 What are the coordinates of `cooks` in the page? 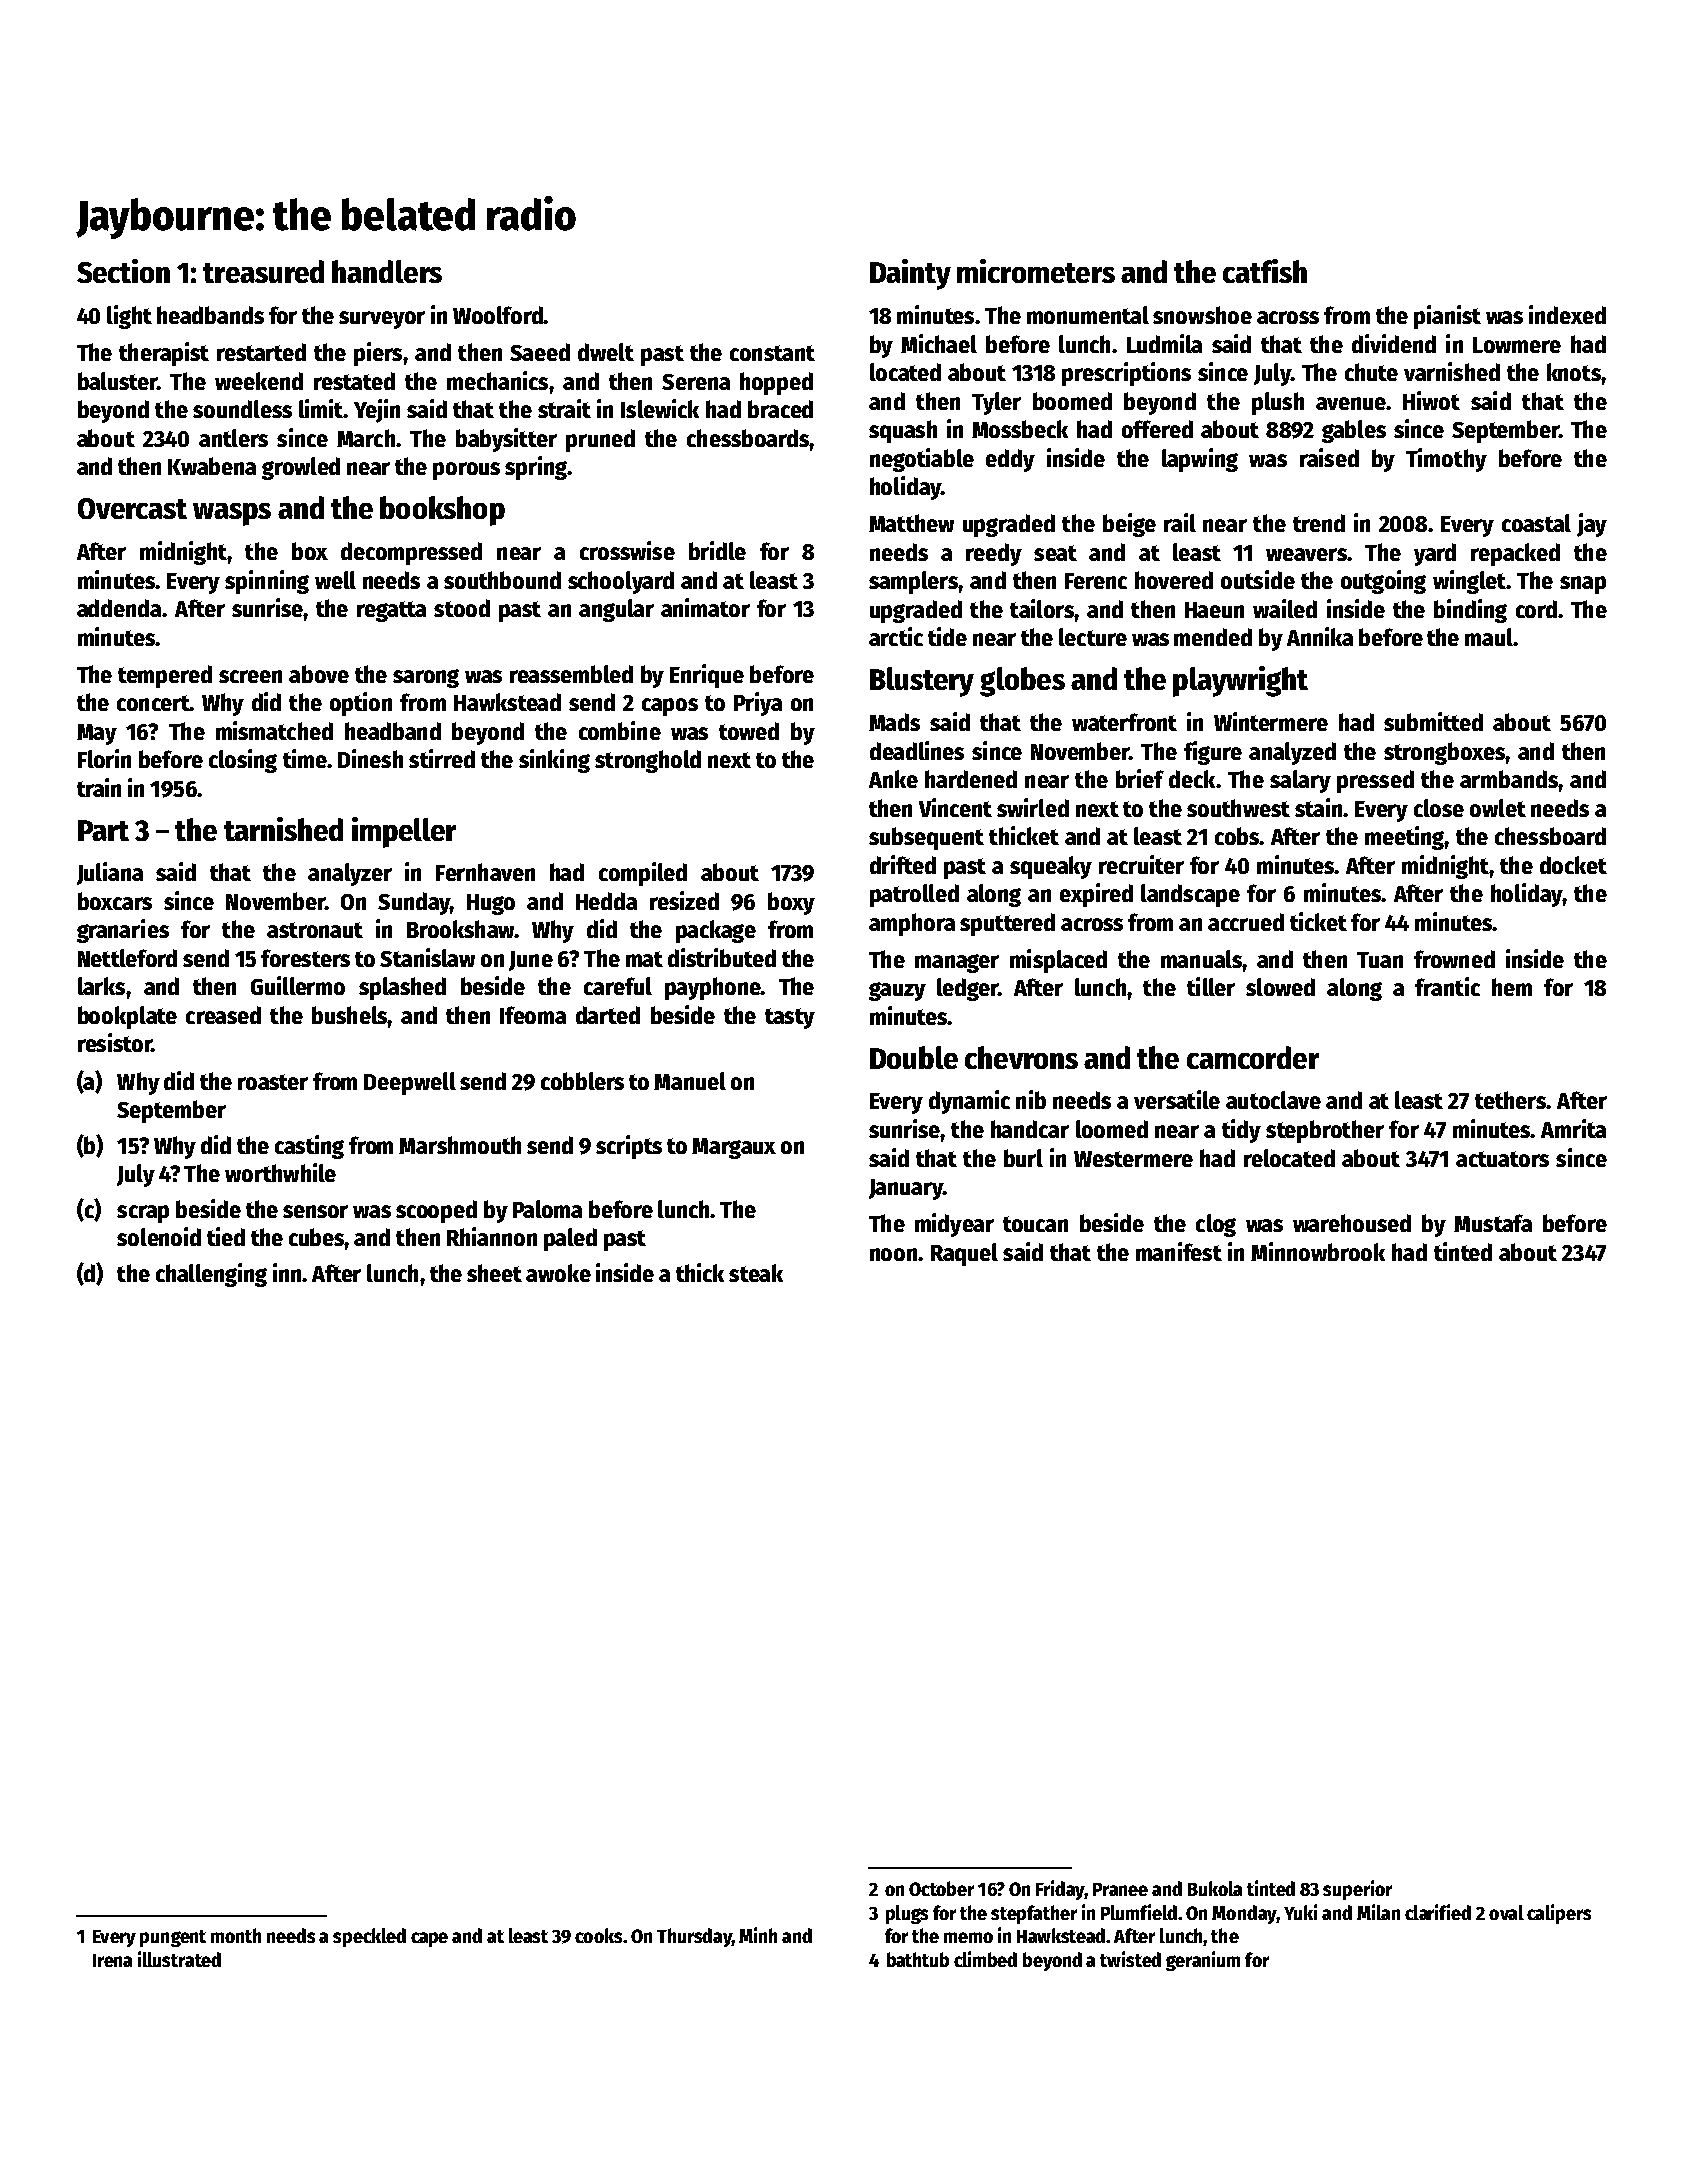 It's located at (598, 1935).
